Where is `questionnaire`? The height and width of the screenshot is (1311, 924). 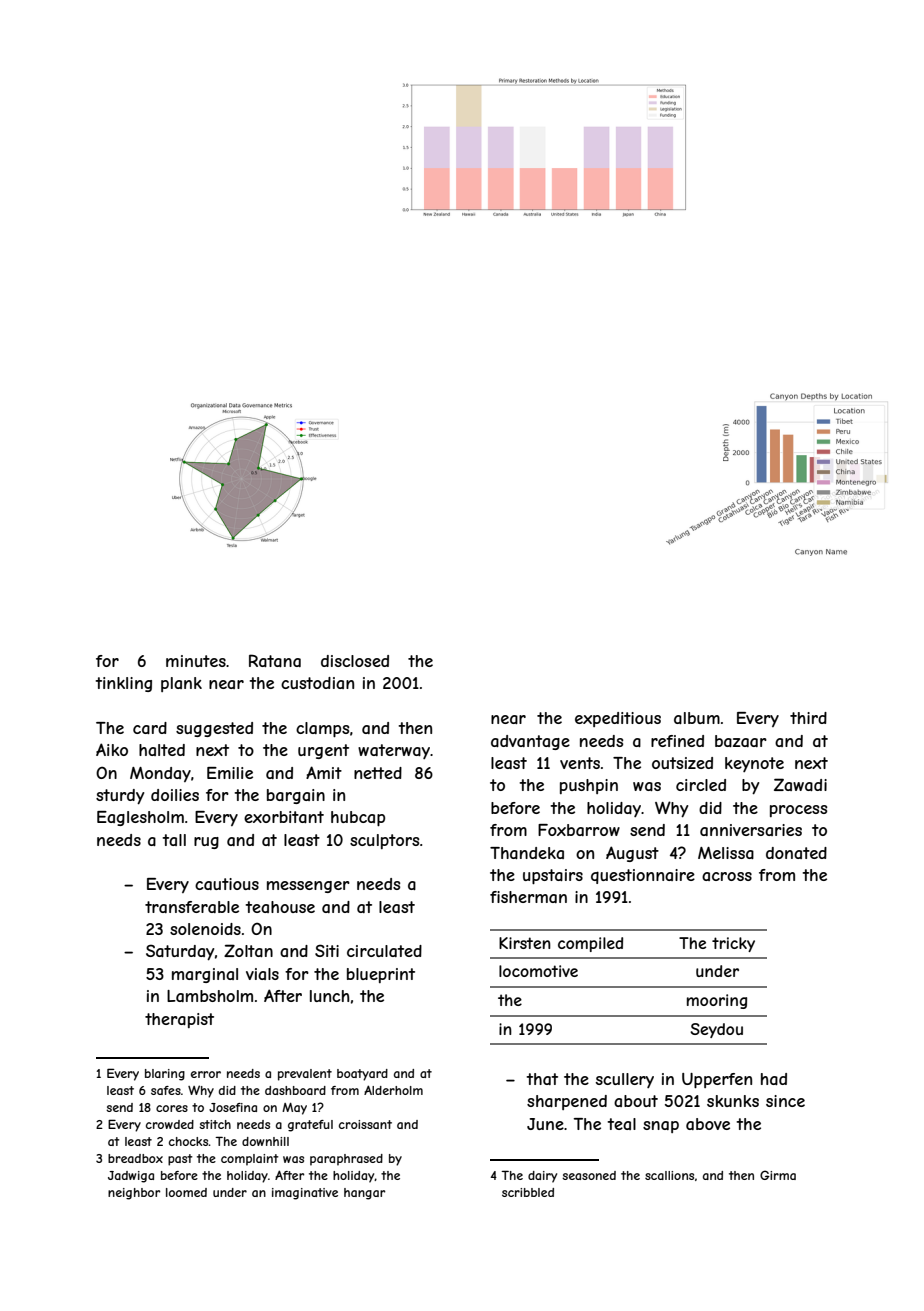 questionnaire is located at coordinates (643, 876).
